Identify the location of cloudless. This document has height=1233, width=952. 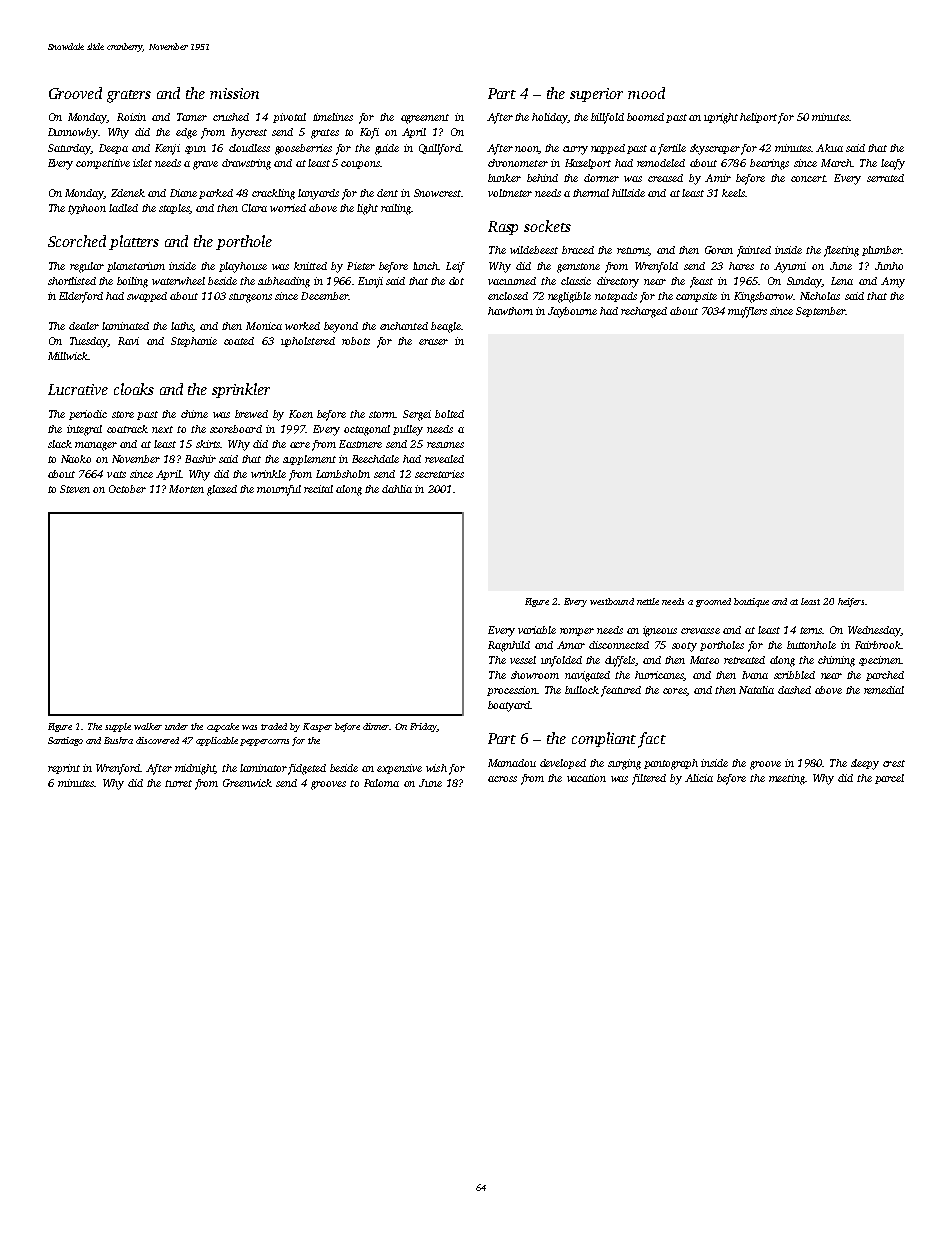
(249, 148).
